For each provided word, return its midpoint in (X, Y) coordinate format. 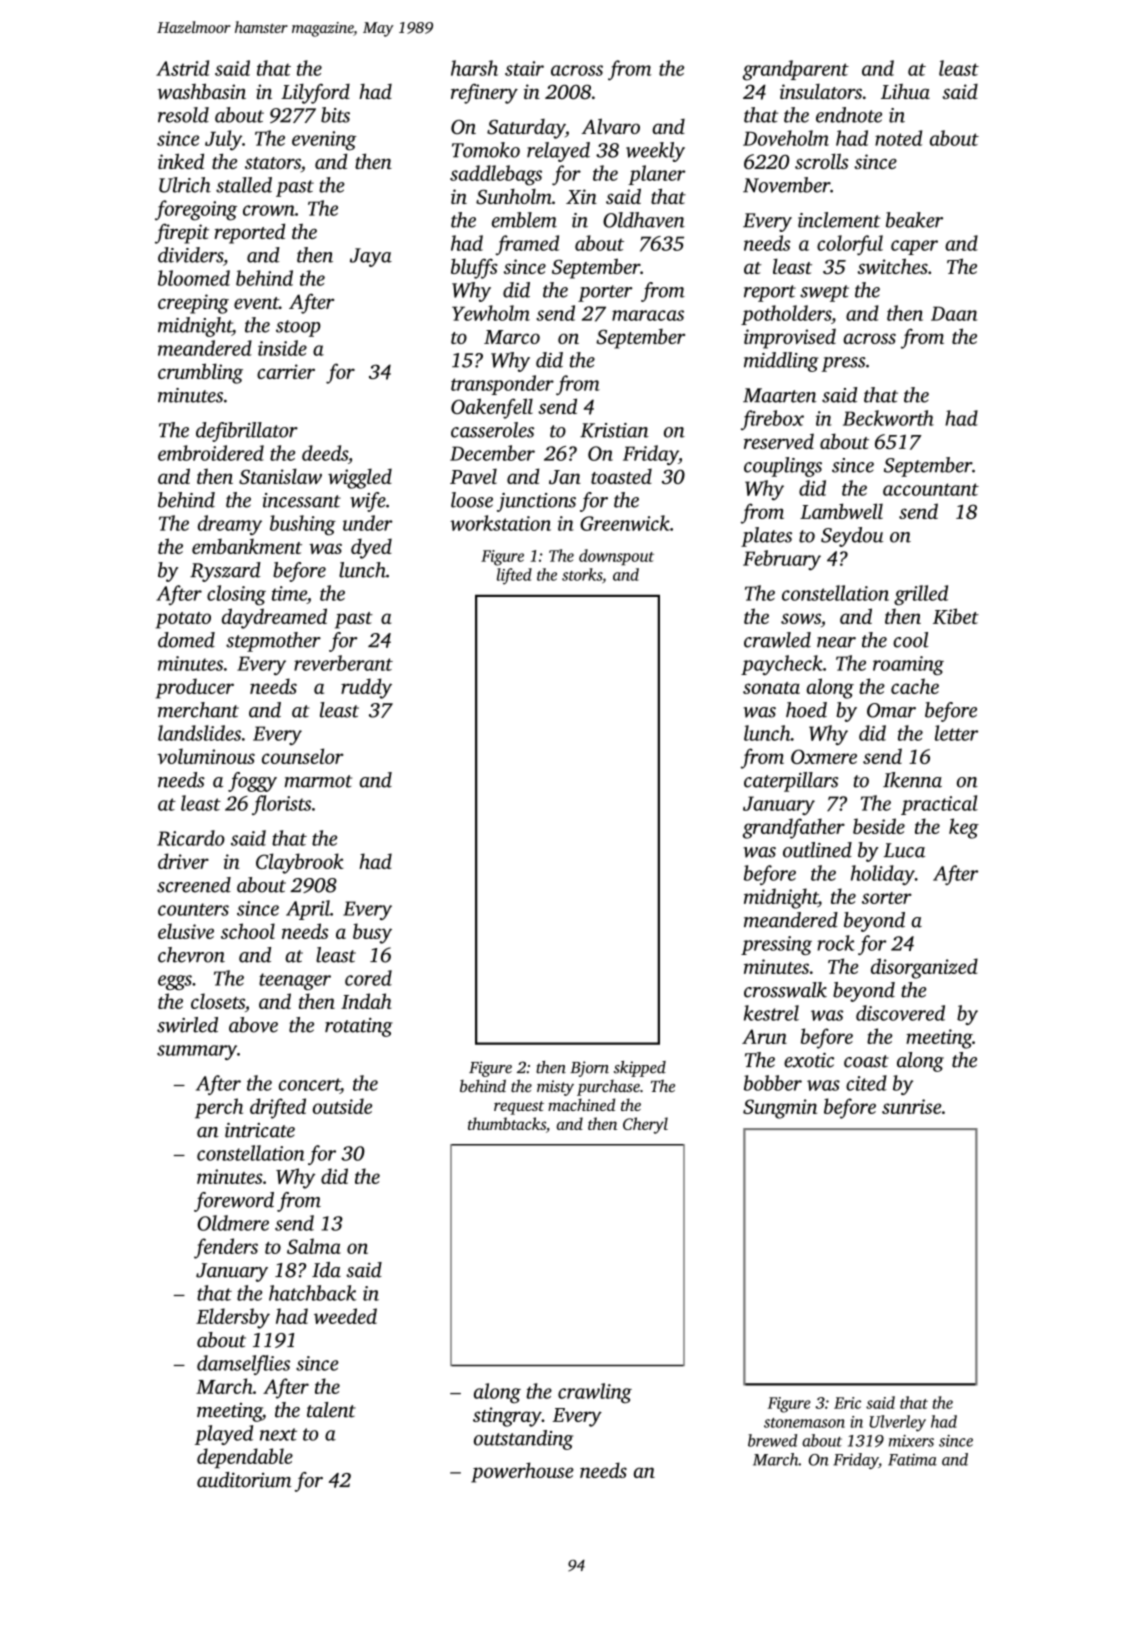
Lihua (905, 91)
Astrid (182, 68)
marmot (318, 781)
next (278, 1434)
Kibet (956, 616)
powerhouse (522, 1472)
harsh (474, 68)
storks (582, 574)
